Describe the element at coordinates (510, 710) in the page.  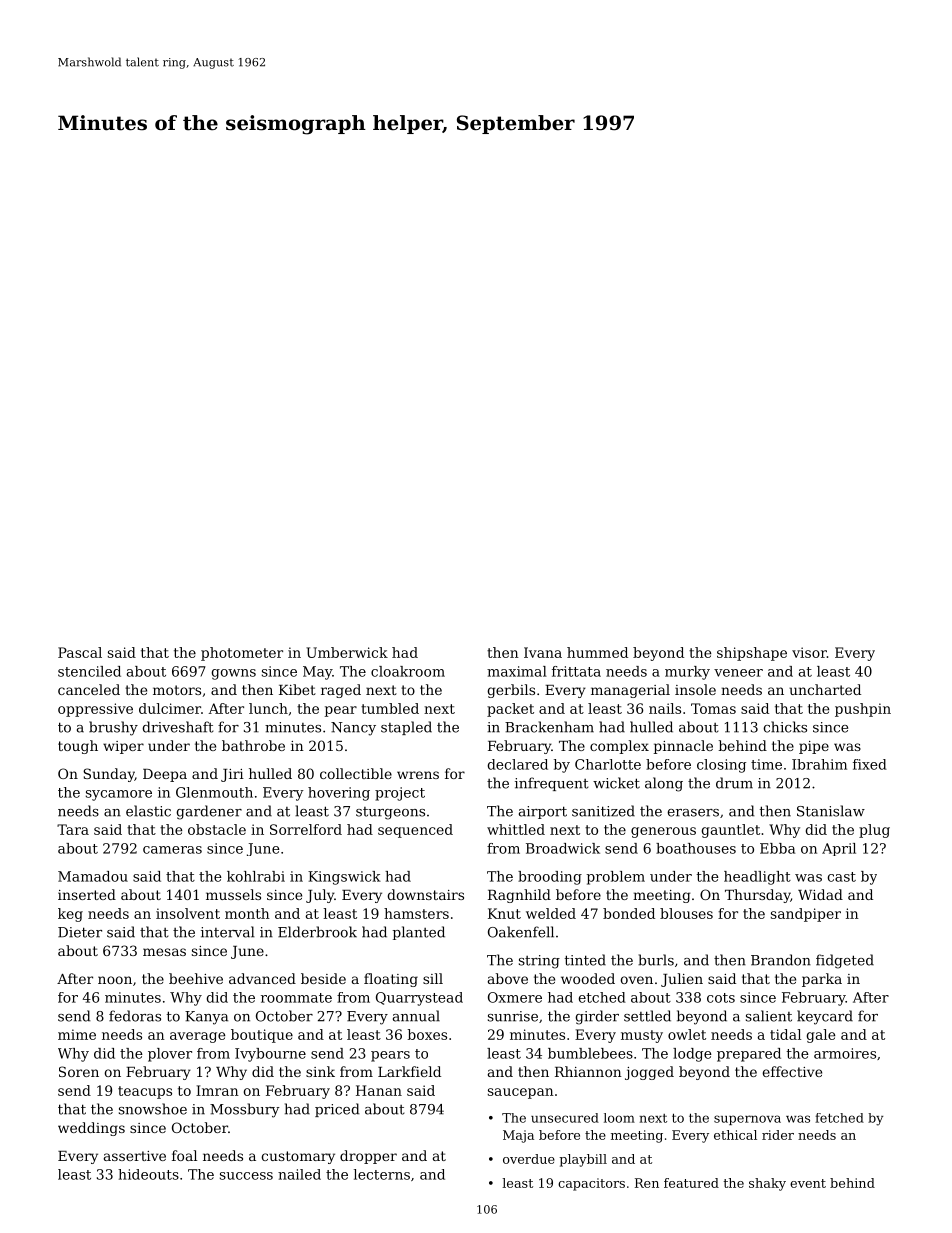
I see `packet` at that location.
